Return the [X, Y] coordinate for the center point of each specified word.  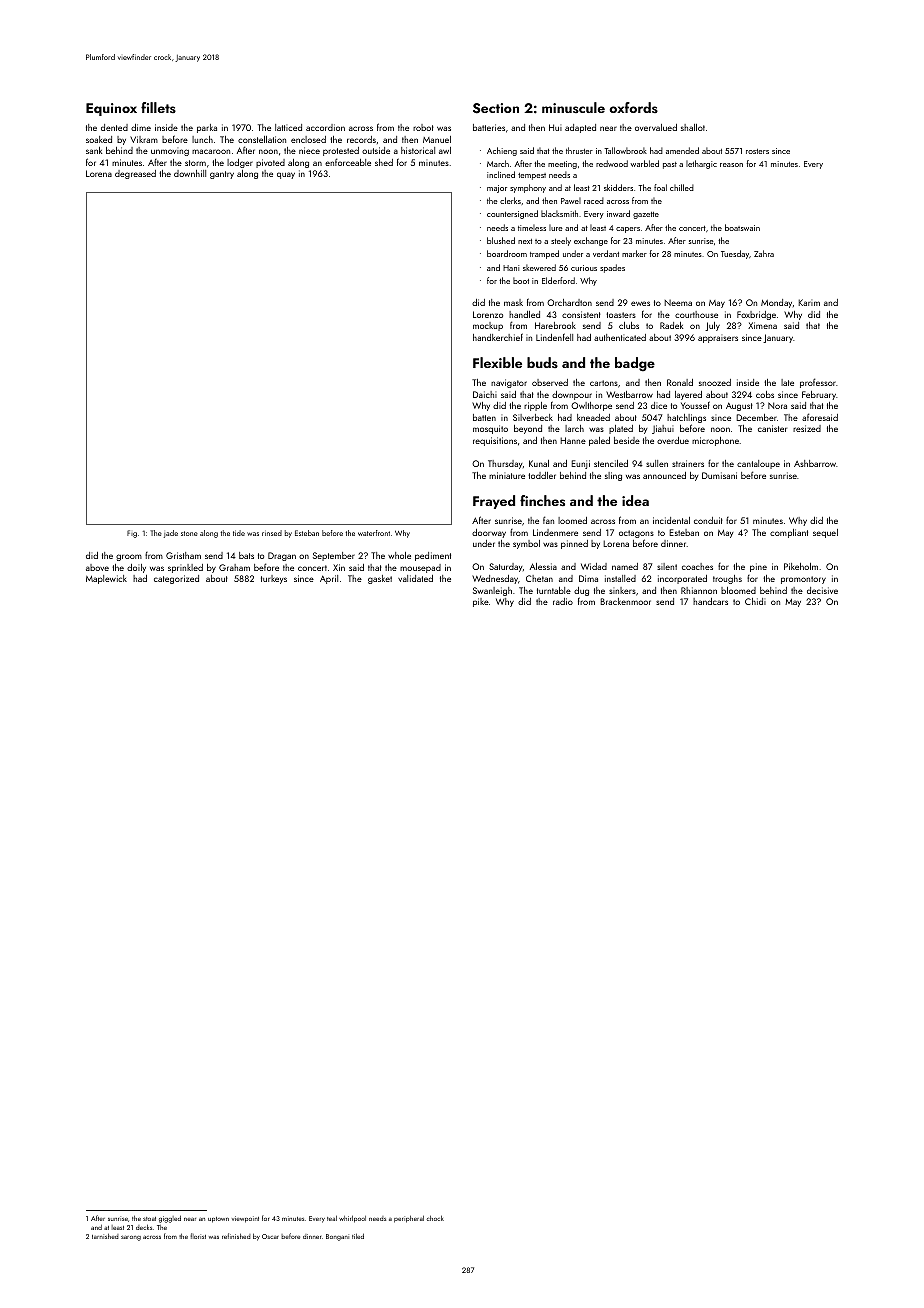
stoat [149, 1219]
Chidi [755, 601]
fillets [158, 107]
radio [563, 601]
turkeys [274, 579]
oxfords [633, 107]
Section [496, 108]
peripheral [409, 1219]
